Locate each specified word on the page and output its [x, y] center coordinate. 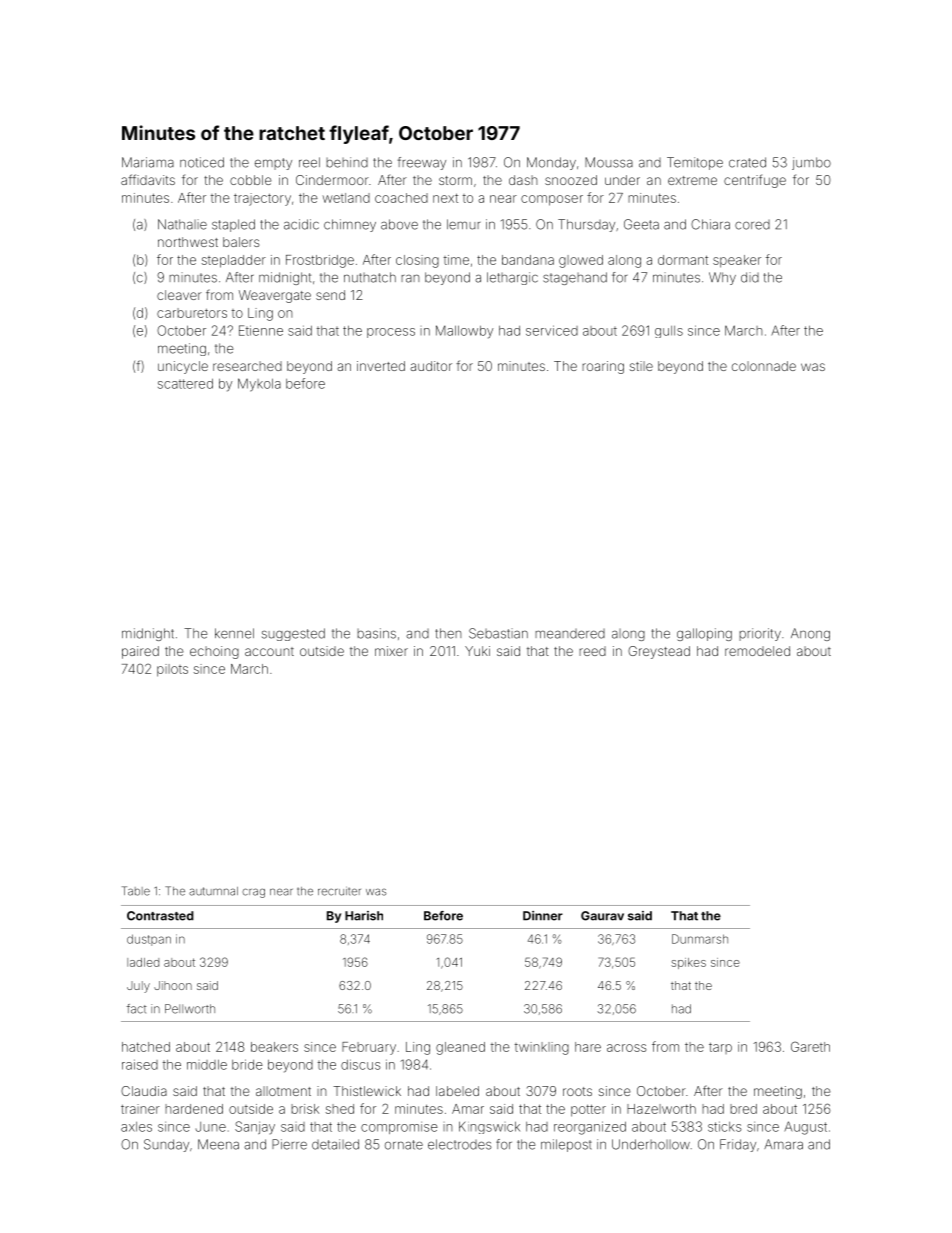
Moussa [609, 162]
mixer [391, 651]
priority [760, 634]
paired [140, 652]
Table [136, 891]
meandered [570, 634]
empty [273, 164]
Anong [810, 634]
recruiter [339, 891]
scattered [185, 384]
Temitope [695, 163]
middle [207, 1065]
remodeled [757, 651]
